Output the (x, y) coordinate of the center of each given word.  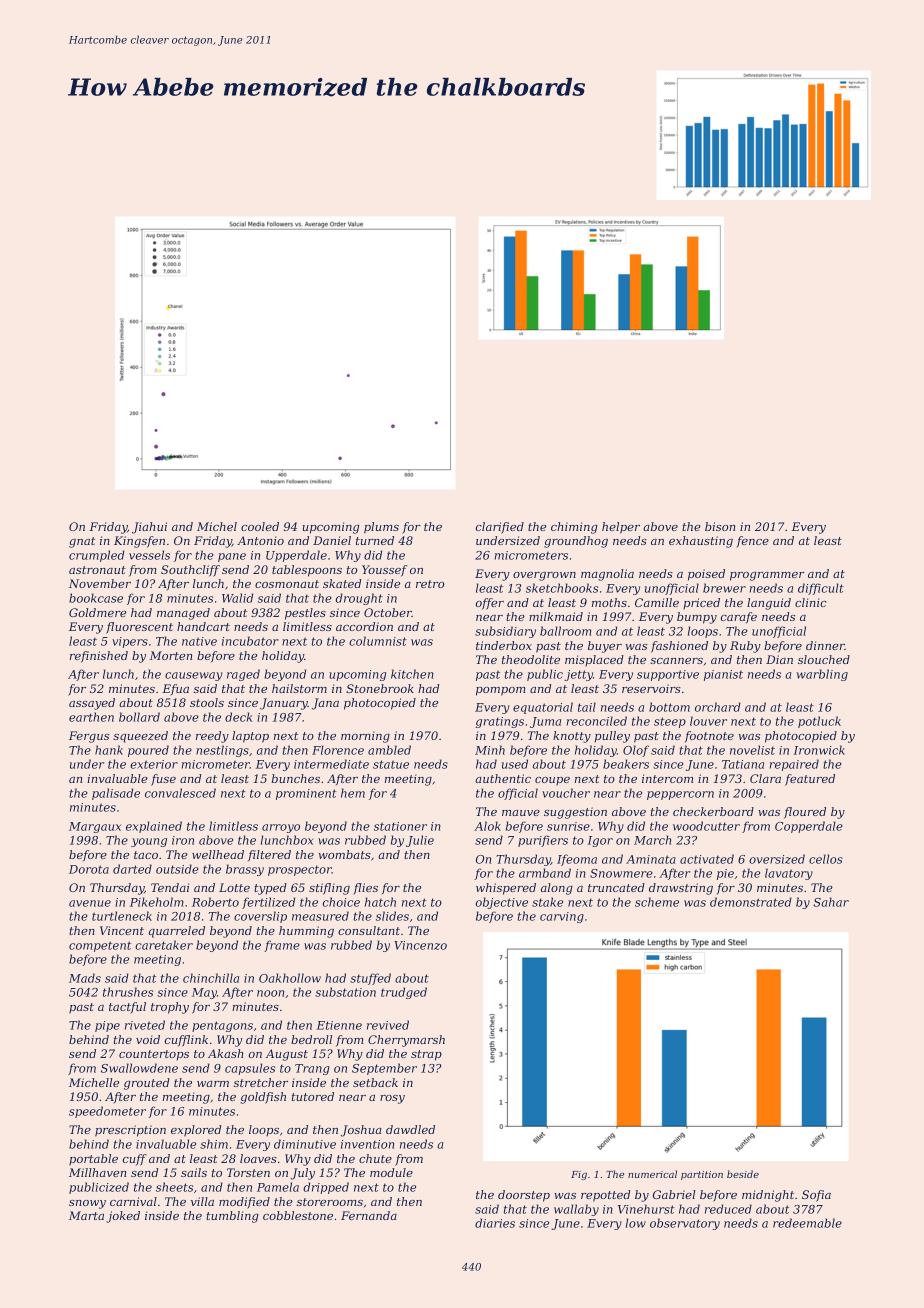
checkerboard (713, 811)
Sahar (831, 902)
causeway (193, 676)
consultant (369, 930)
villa (202, 1201)
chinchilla (211, 978)
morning (365, 737)
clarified (500, 528)
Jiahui (149, 528)
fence (752, 542)
